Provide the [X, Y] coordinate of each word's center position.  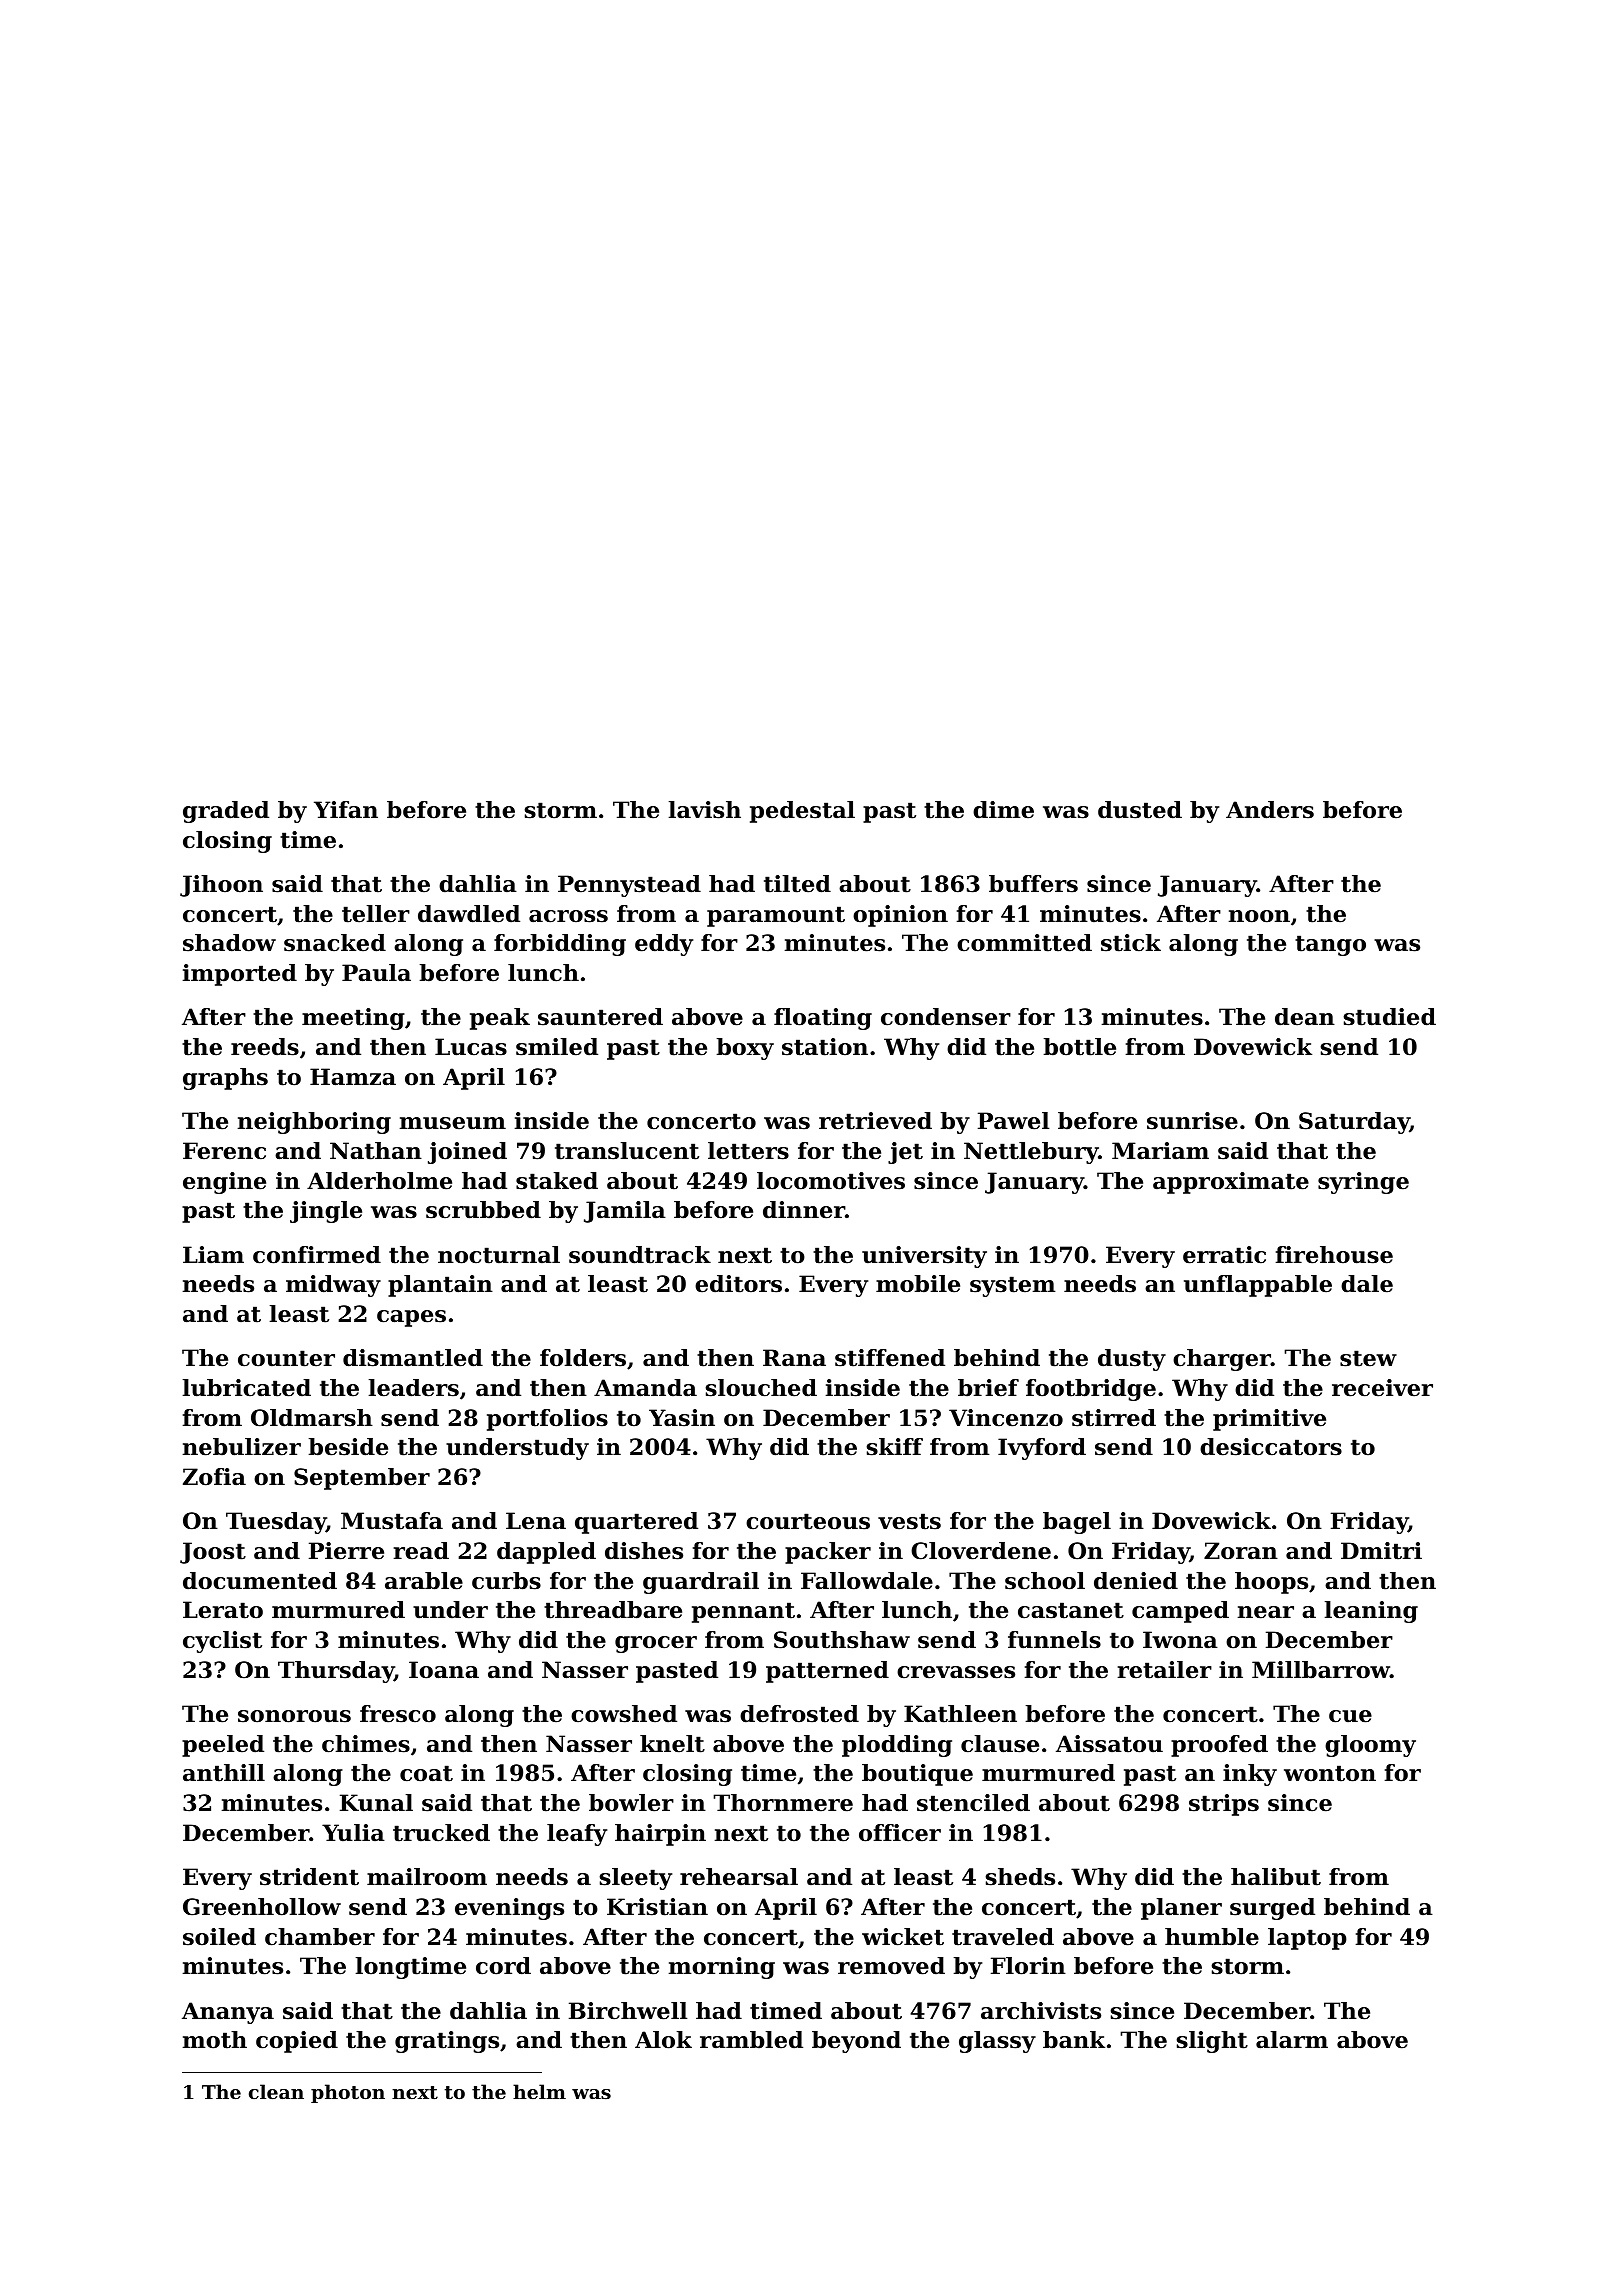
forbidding [560, 945]
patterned [827, 1672]
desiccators [1271, 1447]
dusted [1140, 810]
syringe [1363, 1183]
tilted [797, 884]
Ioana [444, 1670]
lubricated [247, 1388]
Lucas [471, 1047]
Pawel [1013, 1121]
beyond [856, 2042]
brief [988, 1388]
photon [348, 2093]
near [1266, 1612]
